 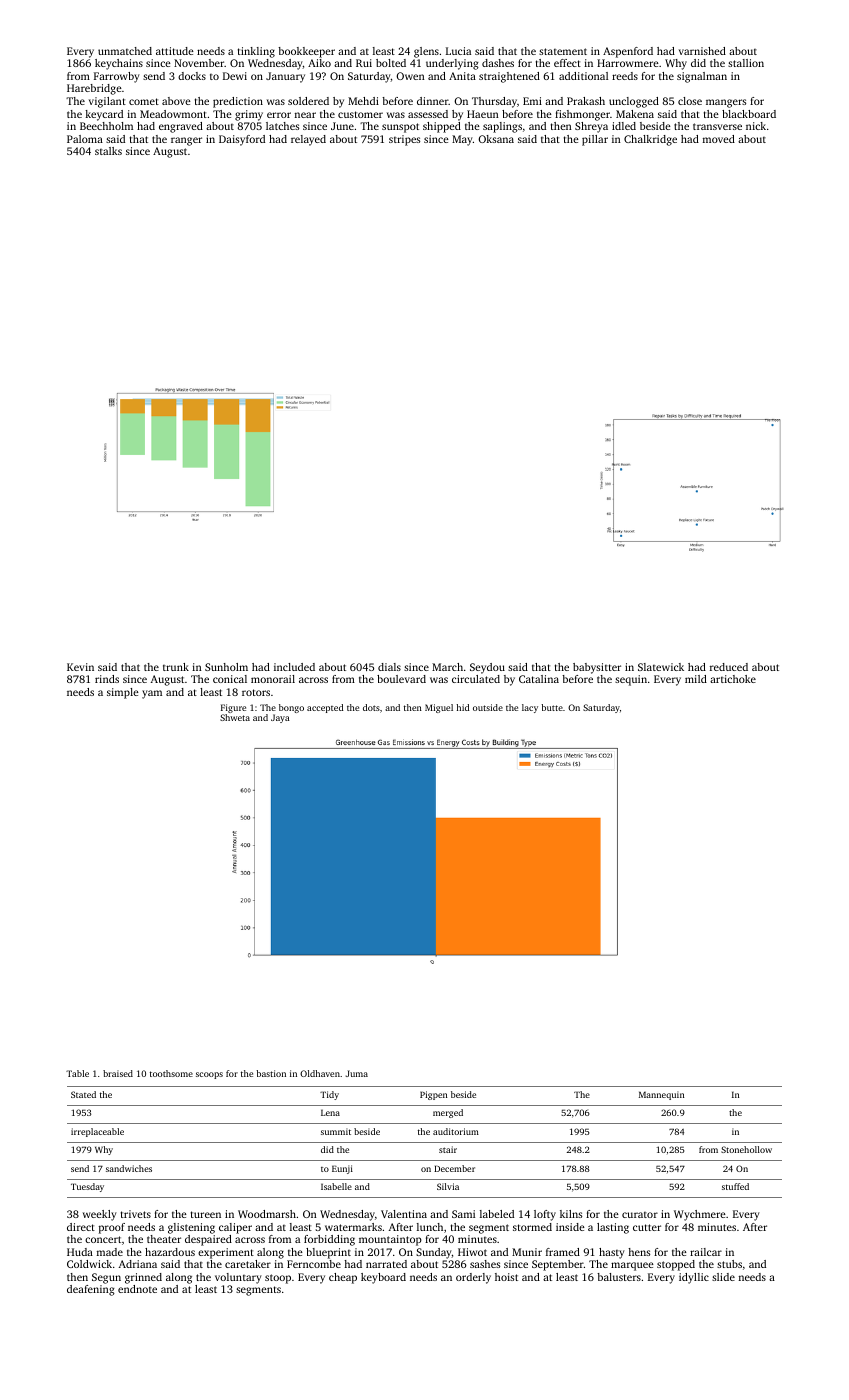 I want to click on Kevin, so click(x=80, y=667).
